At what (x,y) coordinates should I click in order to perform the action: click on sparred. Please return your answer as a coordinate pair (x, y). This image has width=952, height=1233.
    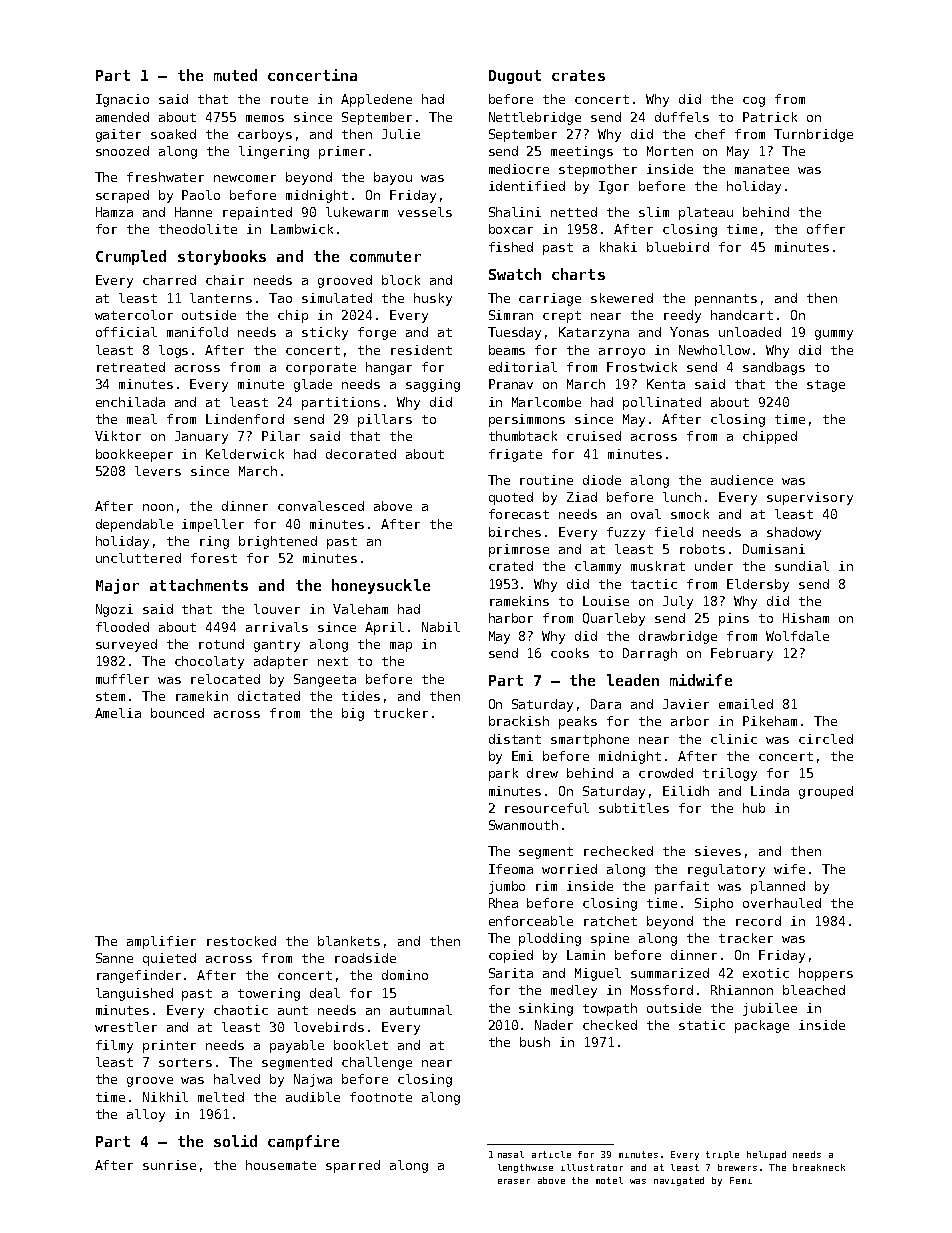
    Looking at the image, I should click on (353, 1166).
